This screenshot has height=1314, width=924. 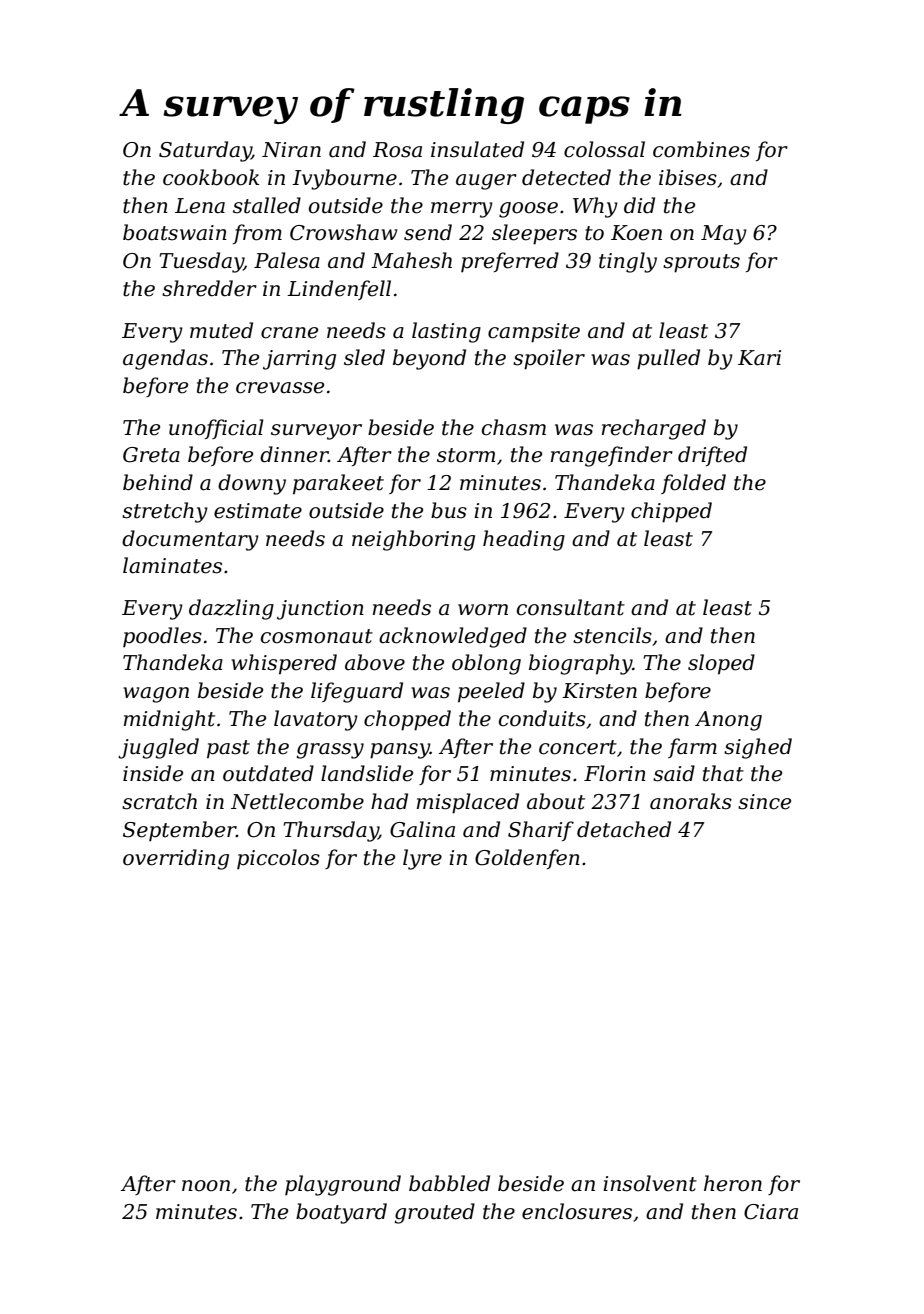 I want to click on pulled, so click(x=668, y=359).
